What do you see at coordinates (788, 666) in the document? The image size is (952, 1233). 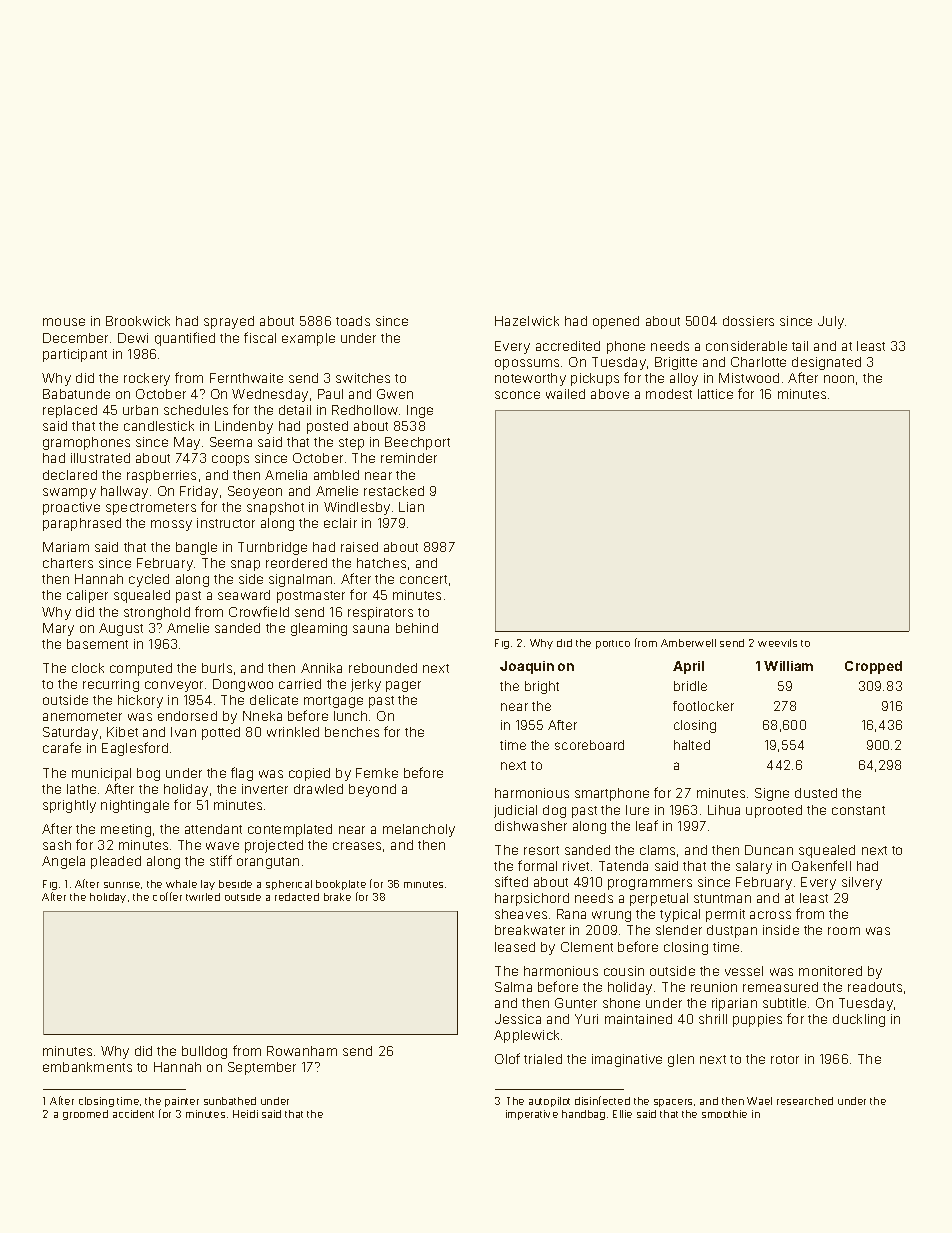 I see `William` at bounding box center [788, 666].
